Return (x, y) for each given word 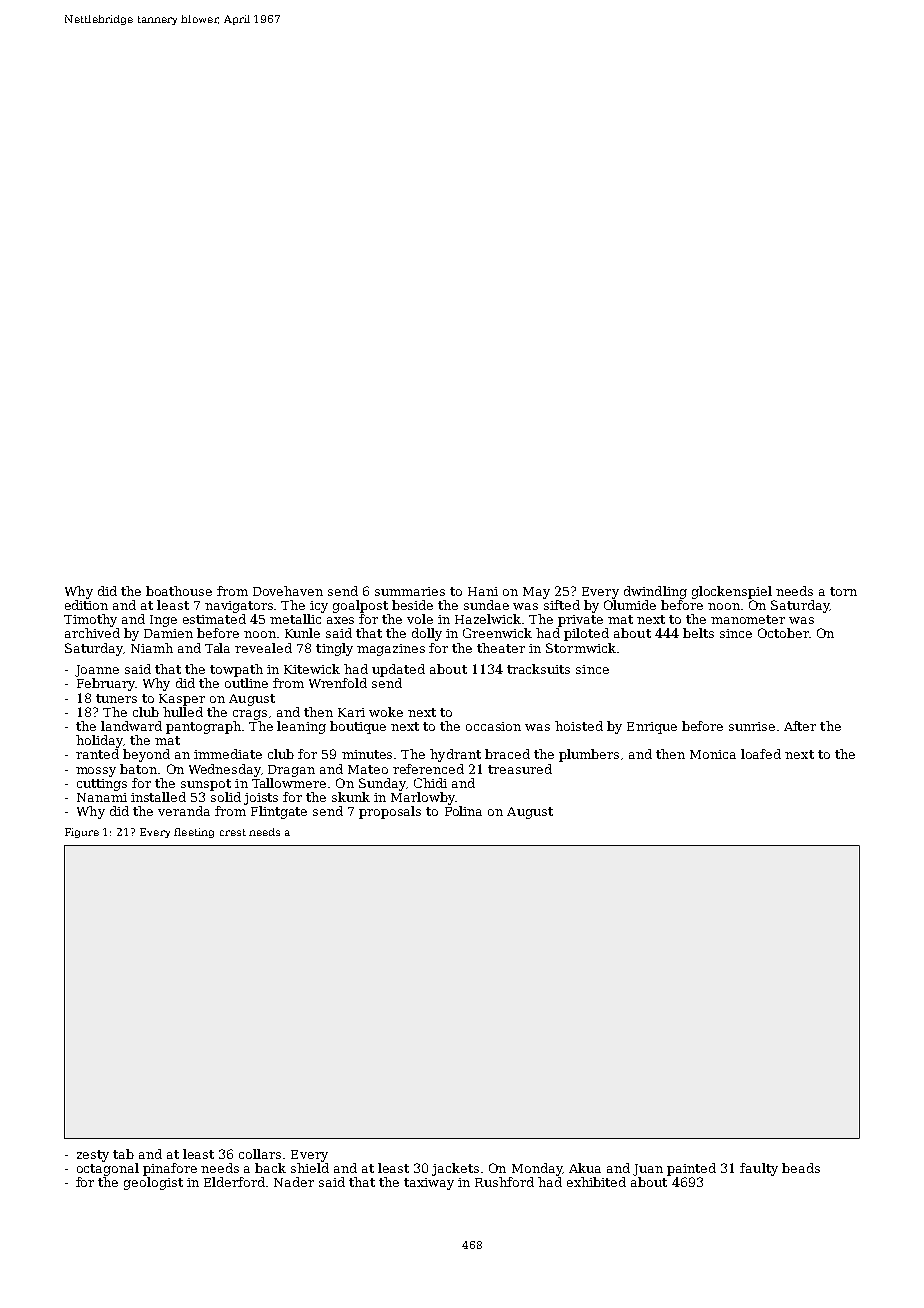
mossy (96, 772)
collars (260, 1154)
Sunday (382, 784)
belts (698, 633)
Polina (463, 811)
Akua (585, 1168)
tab (123, 1154)
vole (420, 619)
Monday (537, 1169)
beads (801, 1168)
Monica (713, 754)
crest (233, 832)
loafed (761, 754)
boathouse (179, 591)
